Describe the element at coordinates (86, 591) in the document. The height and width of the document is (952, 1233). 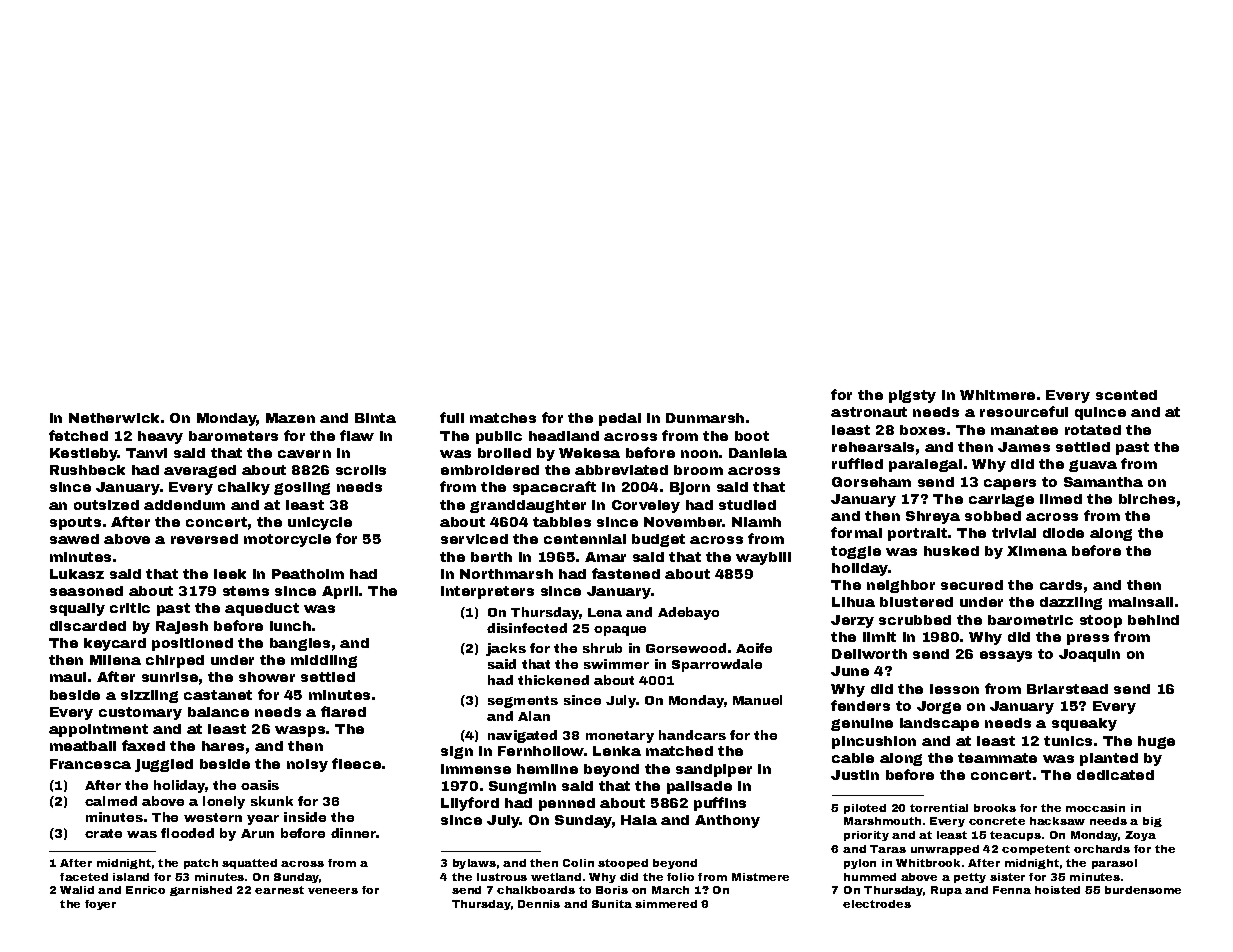
I see `seasoned` at that location.
